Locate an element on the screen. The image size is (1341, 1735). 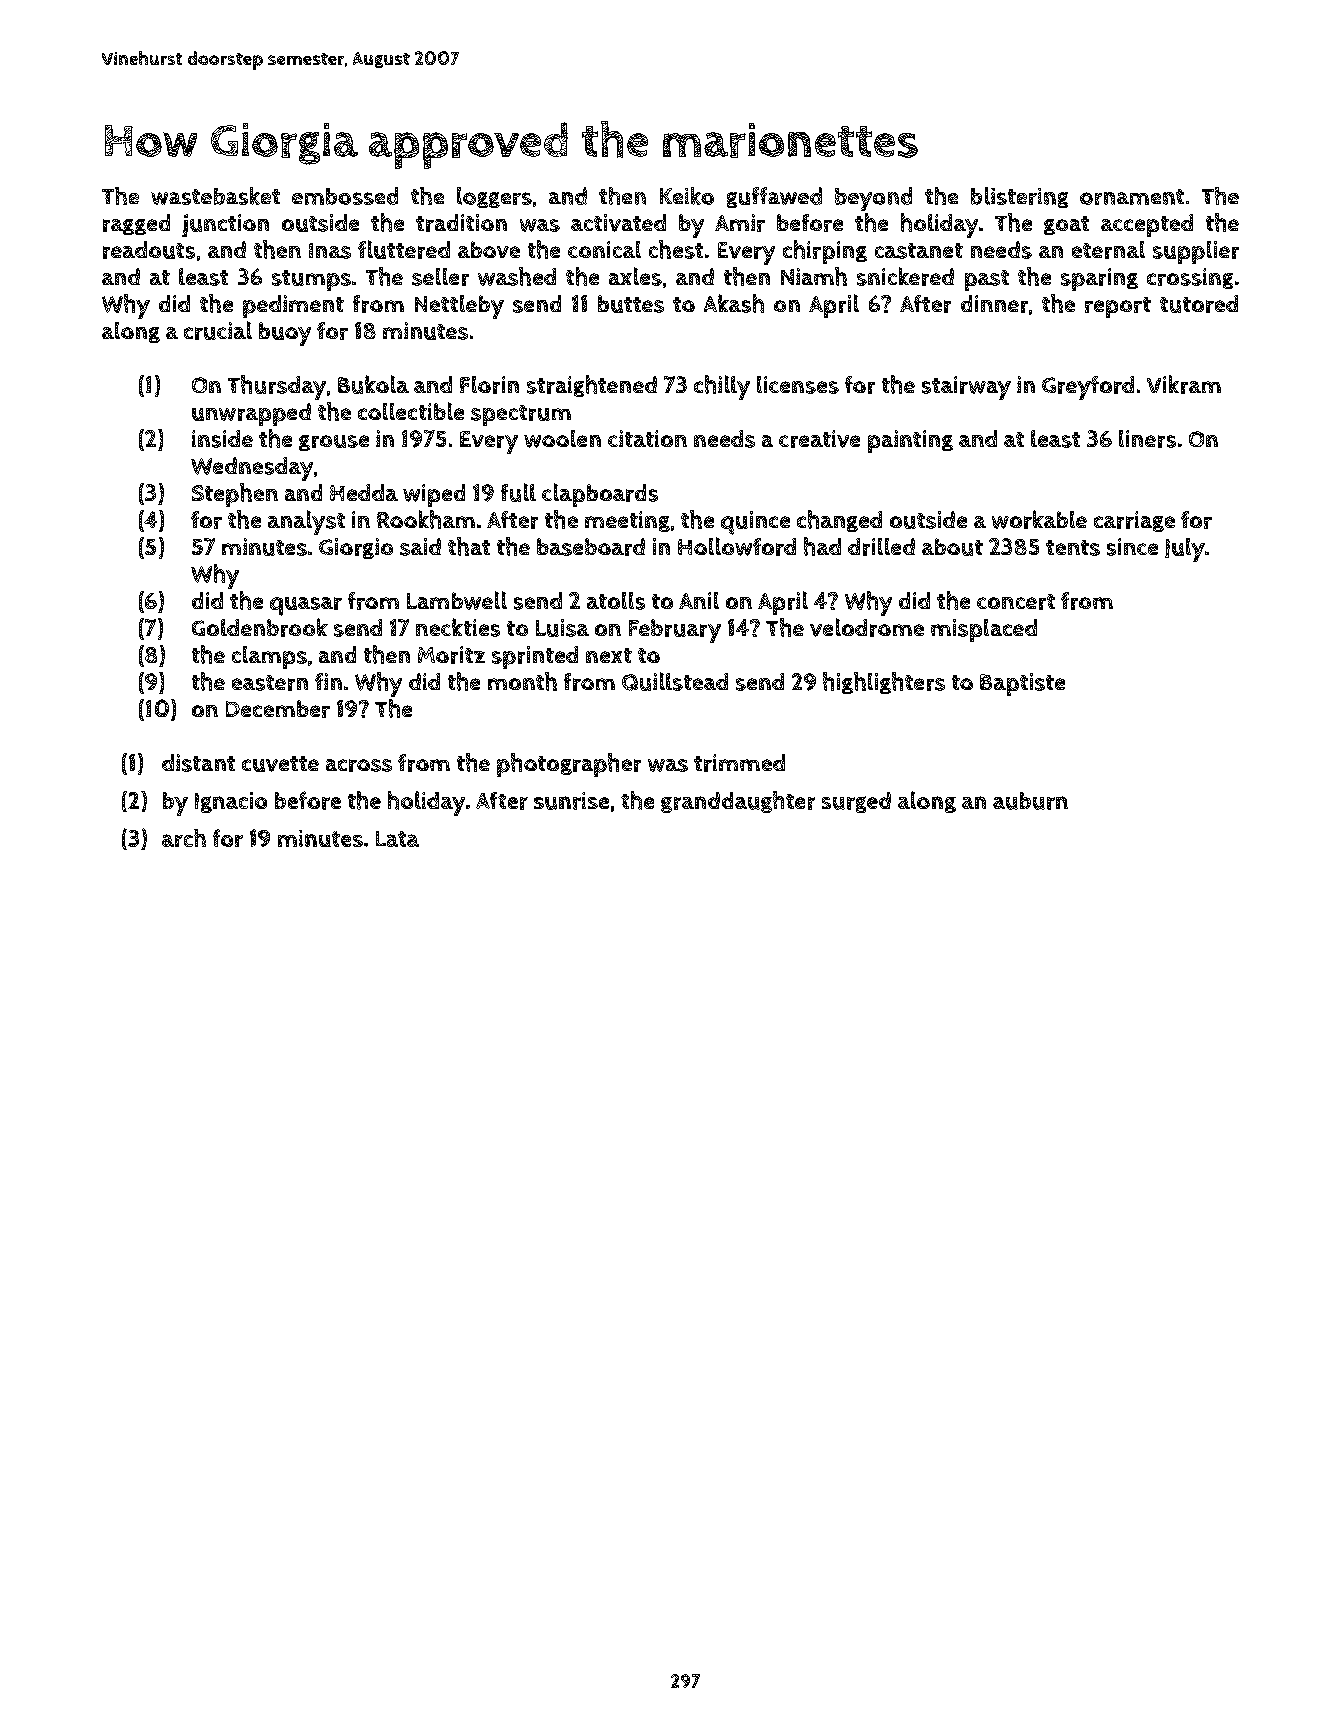
ragged is located at coordinates (136, 224).
